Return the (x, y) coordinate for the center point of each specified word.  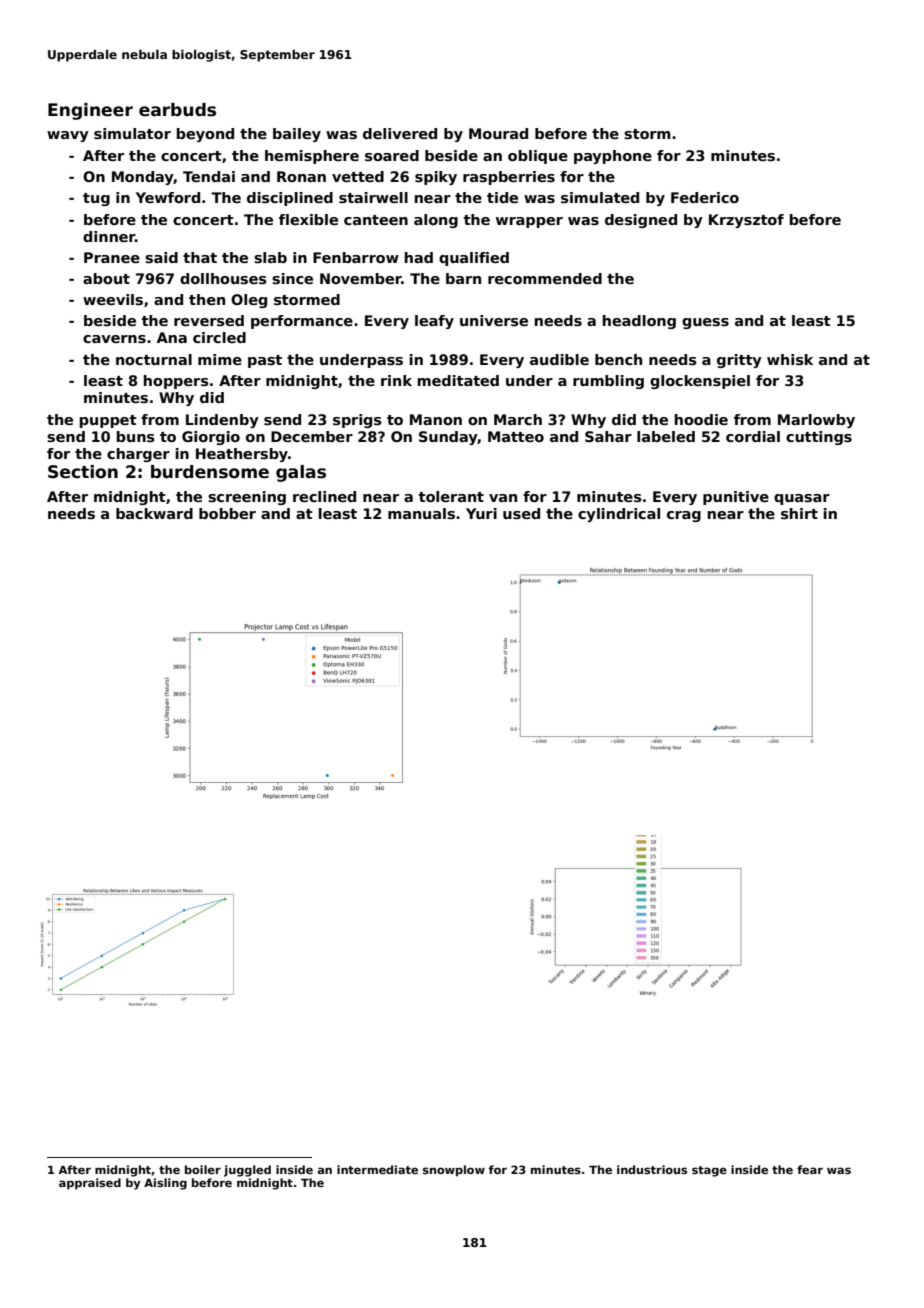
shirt (799, 513)
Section (83, 472)
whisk (790, 359)
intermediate (377, 1169)
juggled (247, 1171)
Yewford (168, 197)
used (521, 513)
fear (810, 1169)
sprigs (357, 421)
